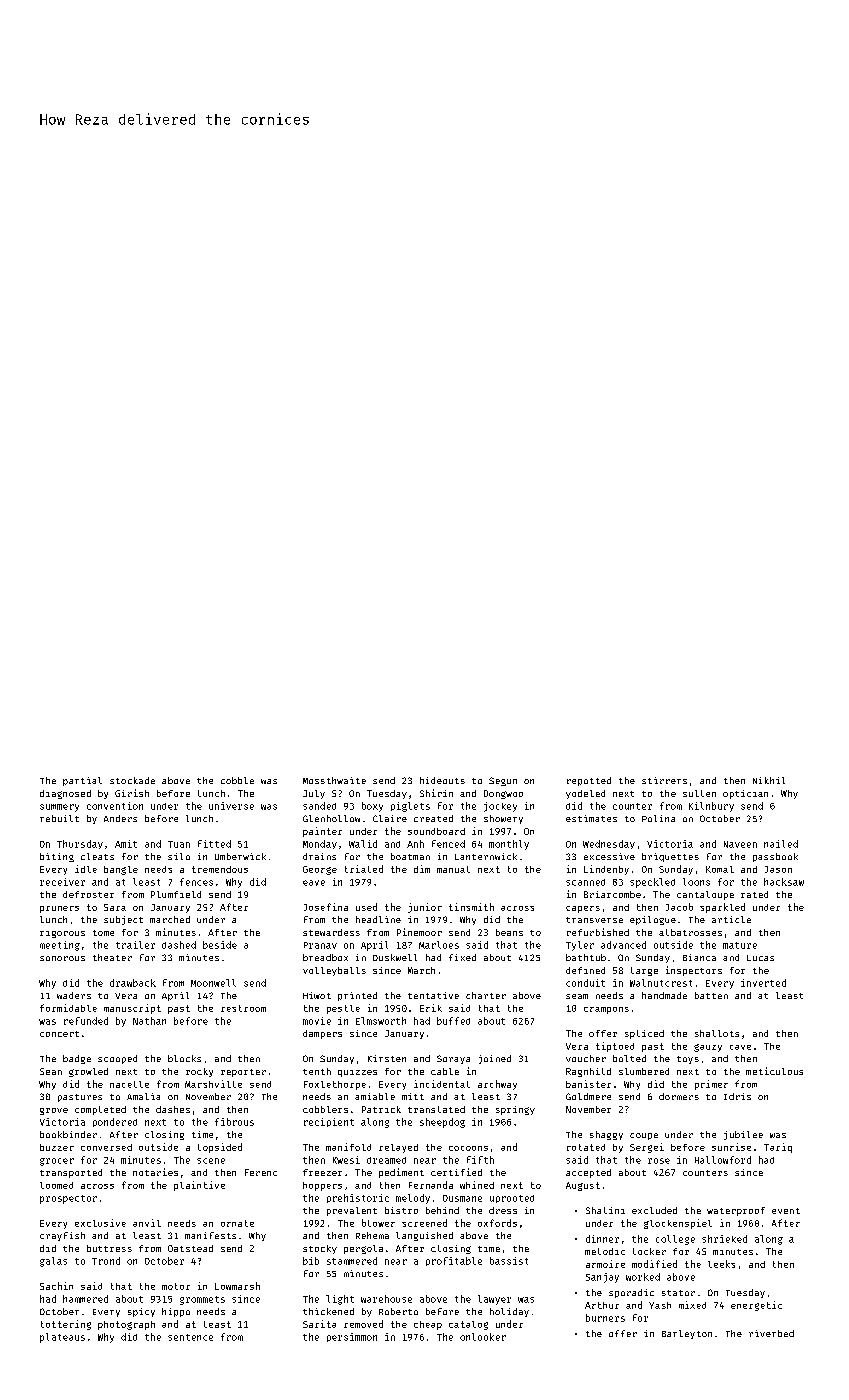 The image size is (849, 1400). What do you see at coordinates (65, 794) in the page?
I see `diagnosed` at bounding box center [65, 794].
